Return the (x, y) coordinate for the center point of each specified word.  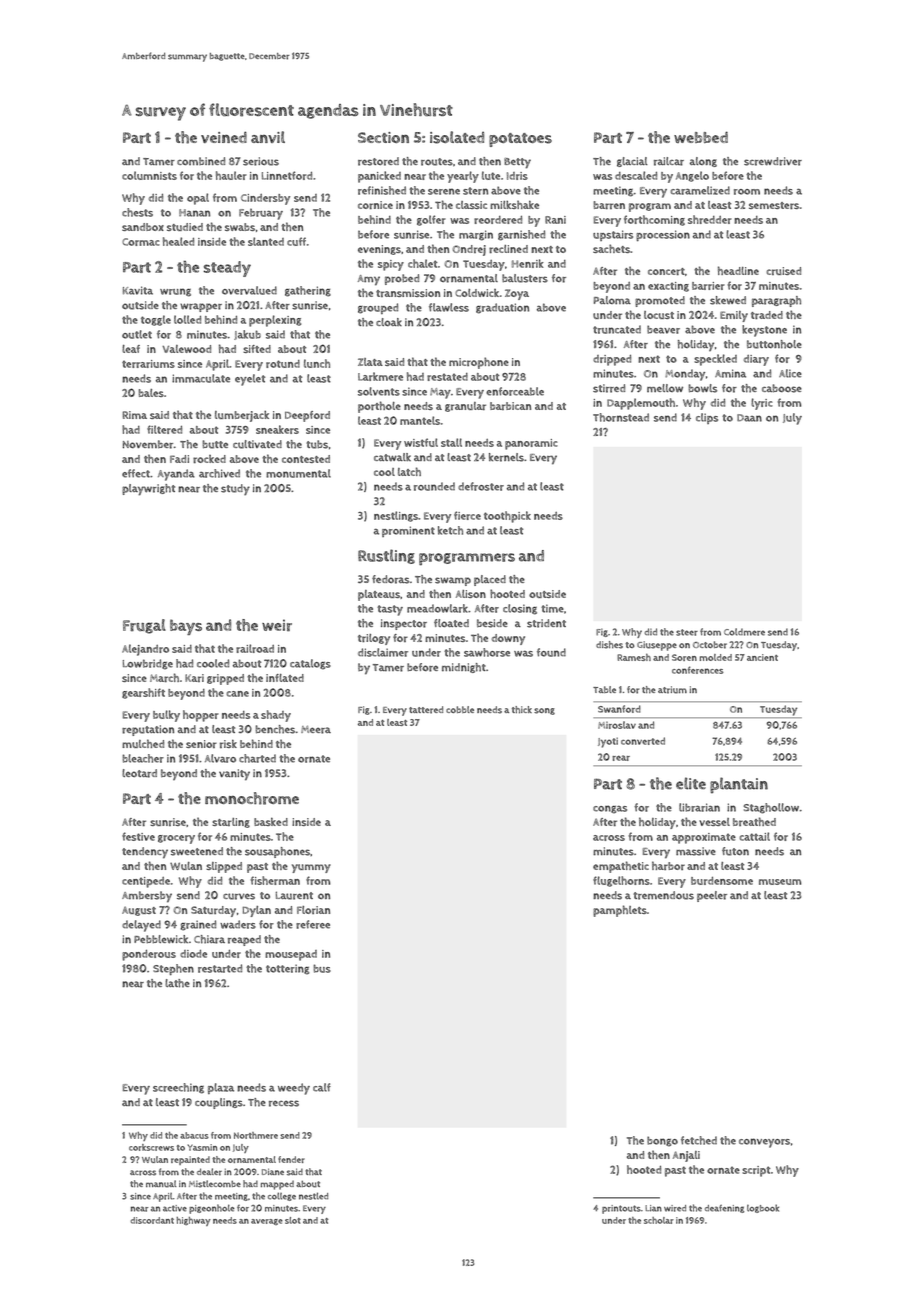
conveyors (764, 1143)
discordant (152, 1220)
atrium (672, 690)
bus (322, 968)
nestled (313, 1196)
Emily (734, 316)
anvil (268, 137)
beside (492, 623)
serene (444, 191)
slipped (224, 867)
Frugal (144, 626)
